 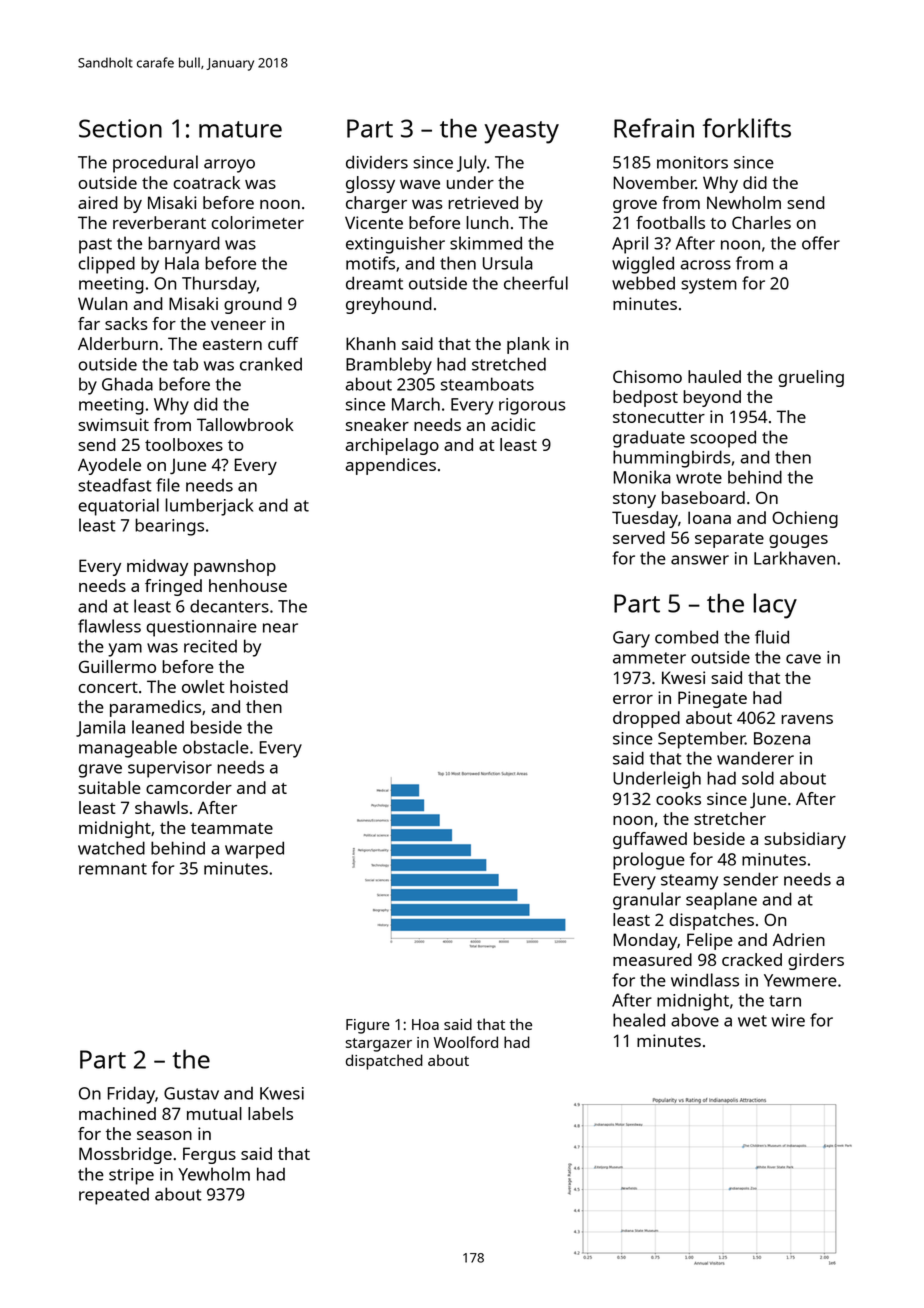 I want to click on repeated, so click(x=114, y=1196).
